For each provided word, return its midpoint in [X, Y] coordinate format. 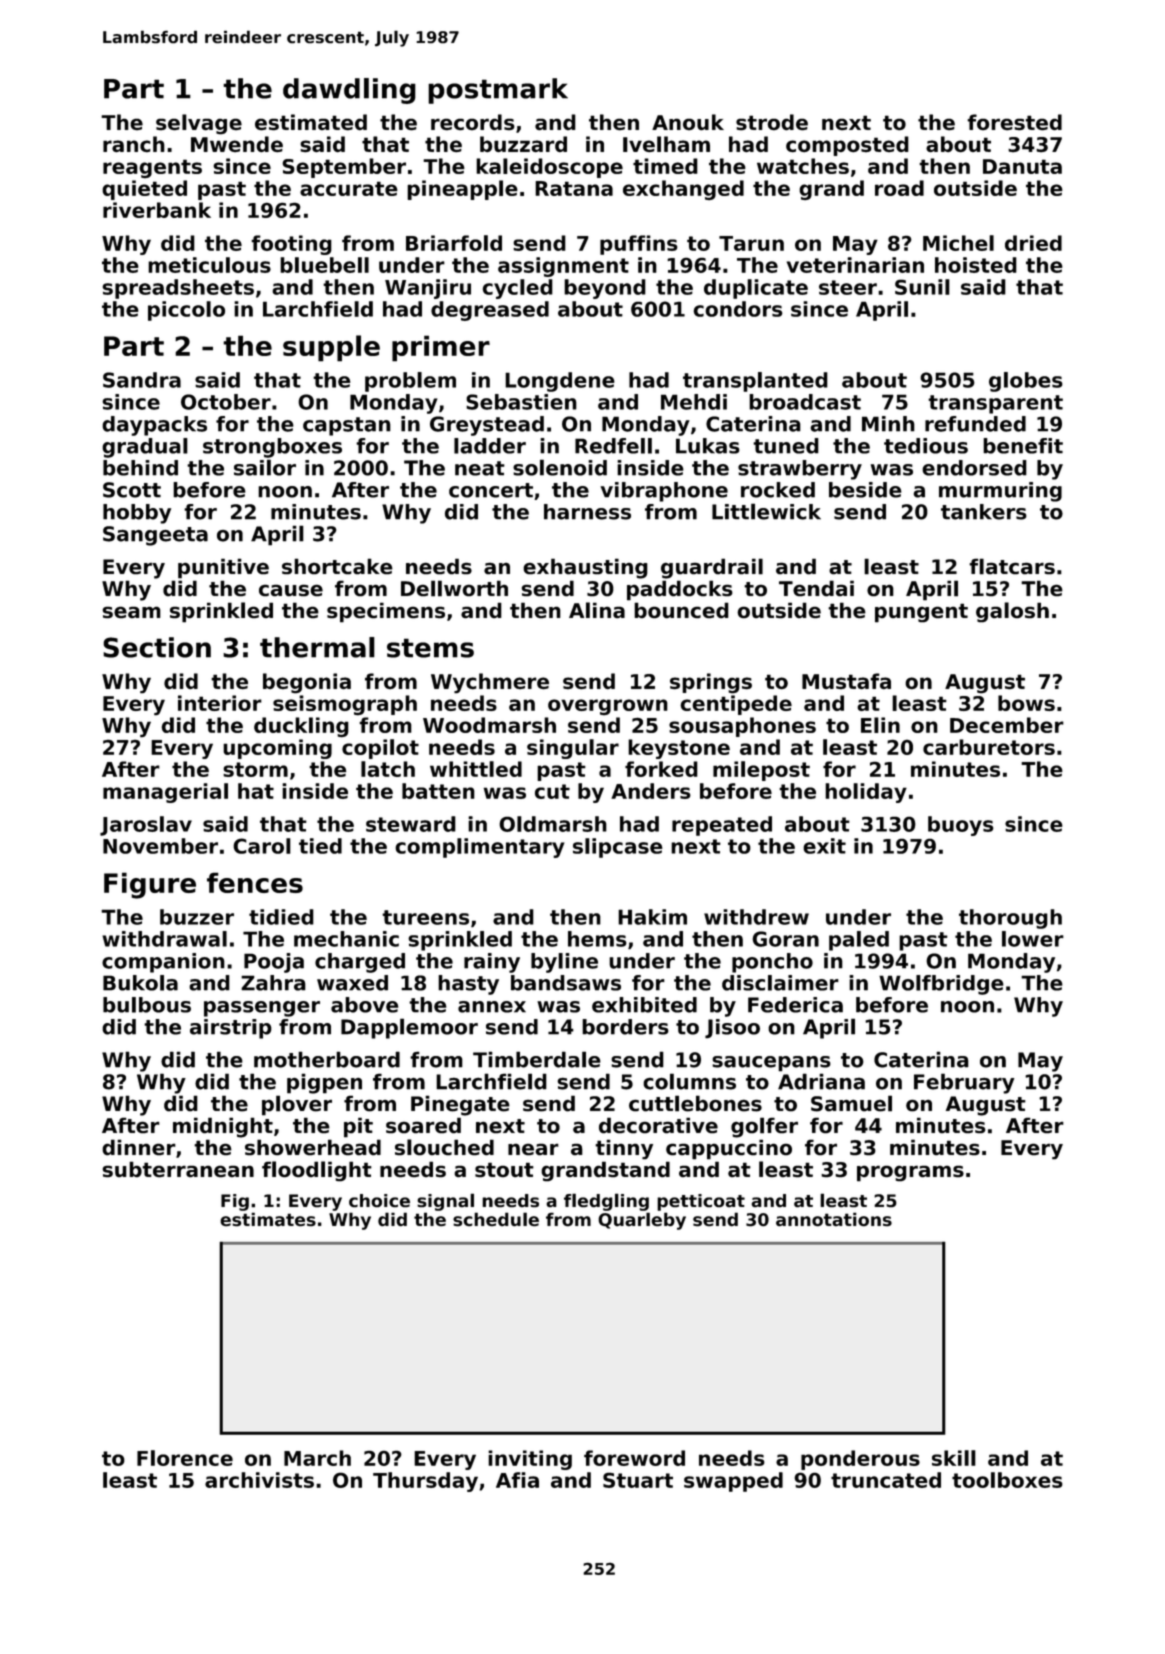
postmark [498, 91]
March [317, 1458]
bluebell [324, 265]
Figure [150, 885]
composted [847, 146]
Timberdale [537, 1059]
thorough [1010, 919]
